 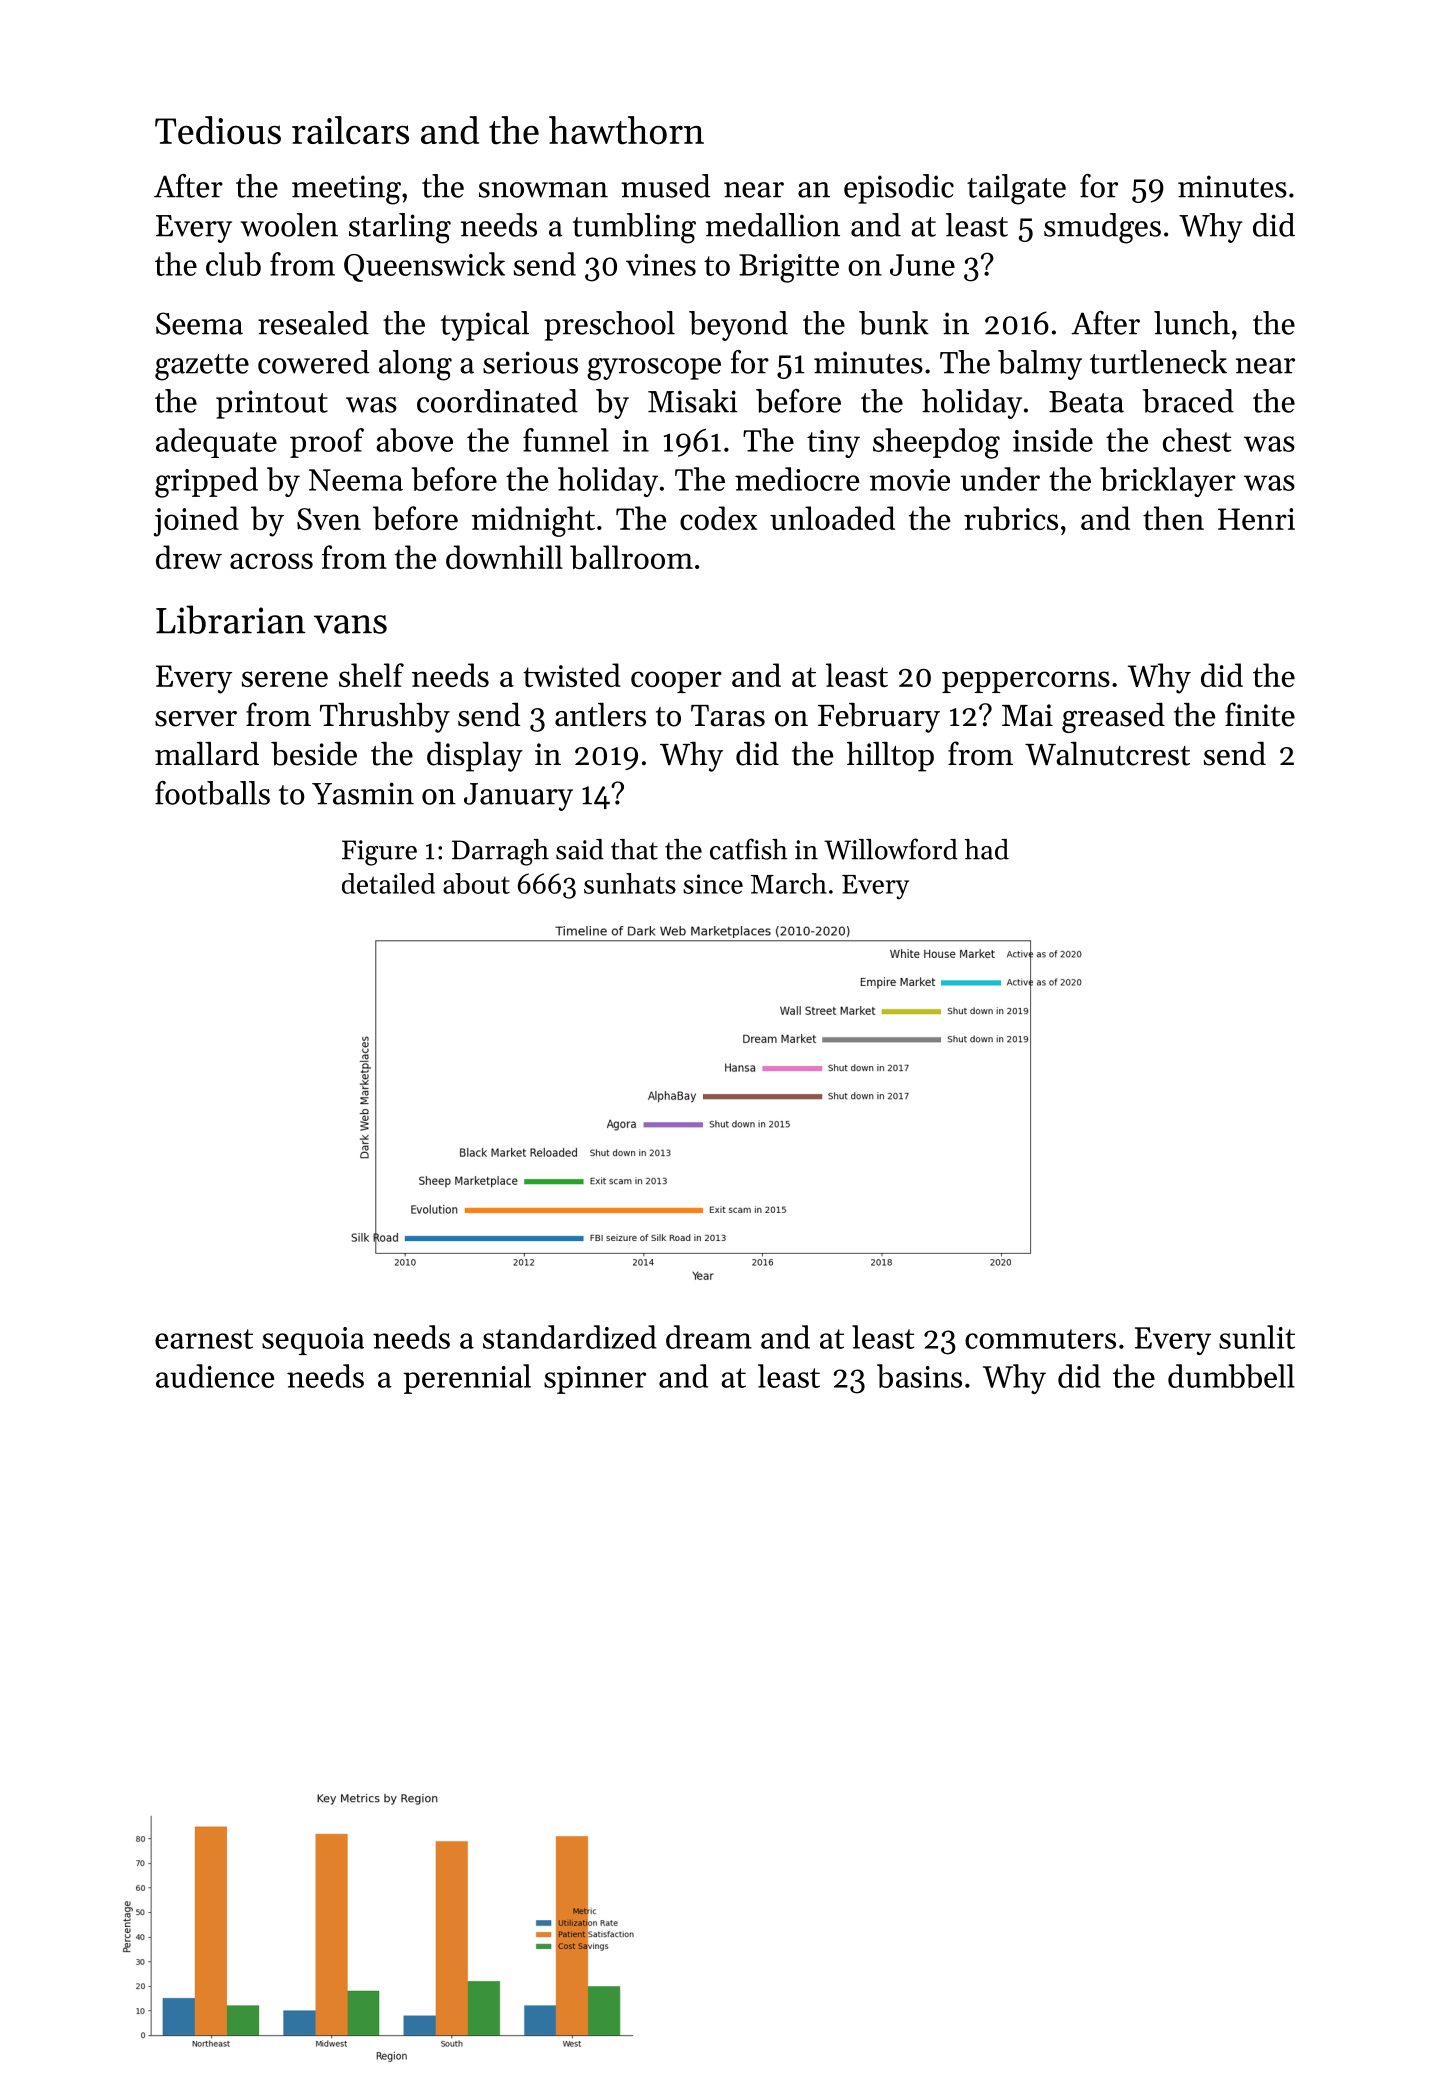 I want to click on dumbbell, so click(x=1231, y=1376).
